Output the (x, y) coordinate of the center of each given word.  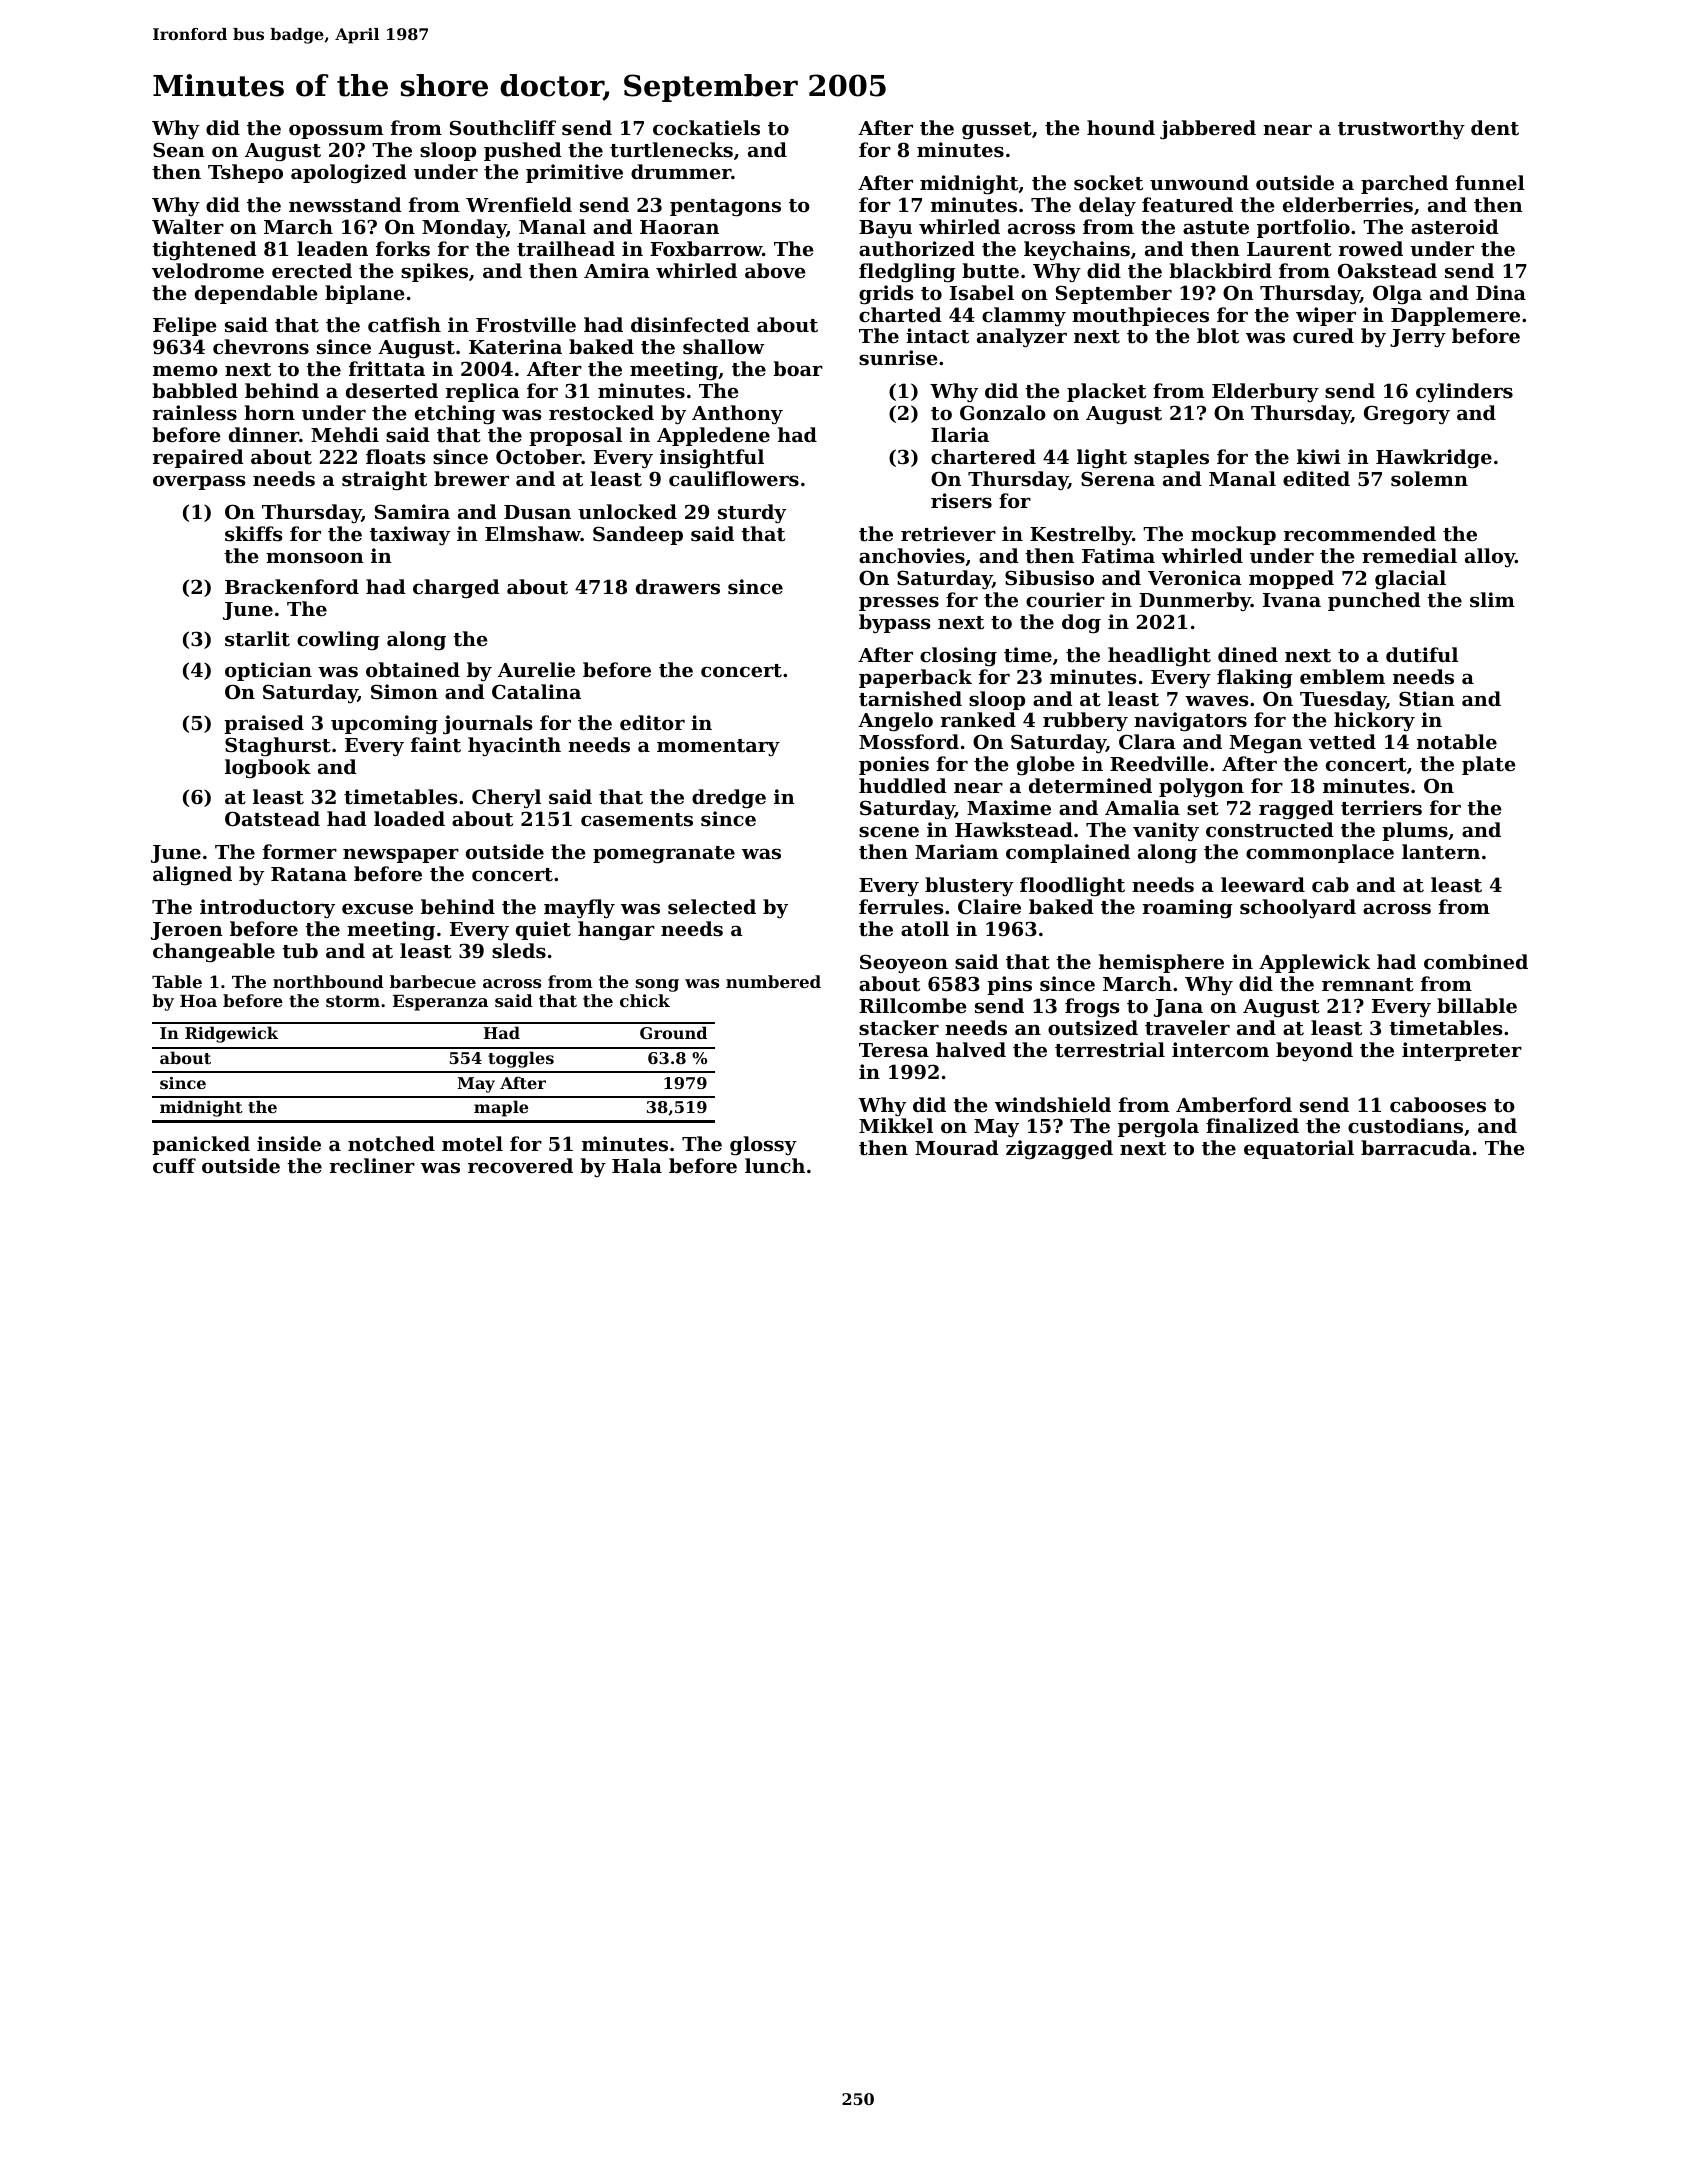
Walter (188, 227)
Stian (1427, 699)
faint (436, 745)
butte (990, 271)
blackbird (1220, 270)
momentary (718, 747)
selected (712, 907)
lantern (1441, 852)
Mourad (957, 1147)
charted (900, 315)
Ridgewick (231, 1034)
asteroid (1455, 227)
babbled (195, 390)
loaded (409, 818)
